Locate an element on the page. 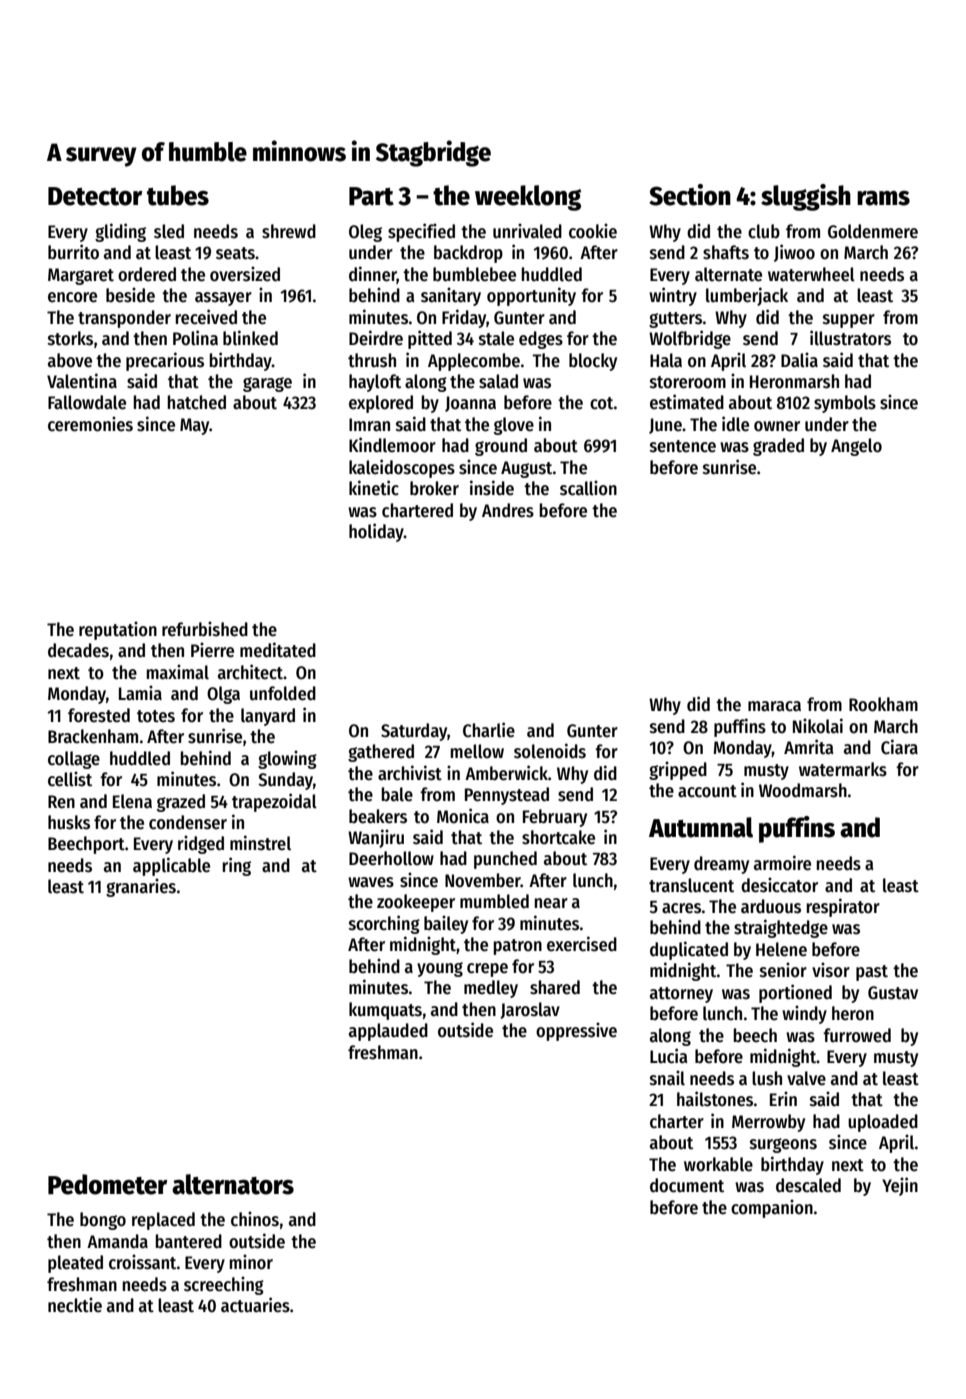  graded is located at coordinates (778, 447).
